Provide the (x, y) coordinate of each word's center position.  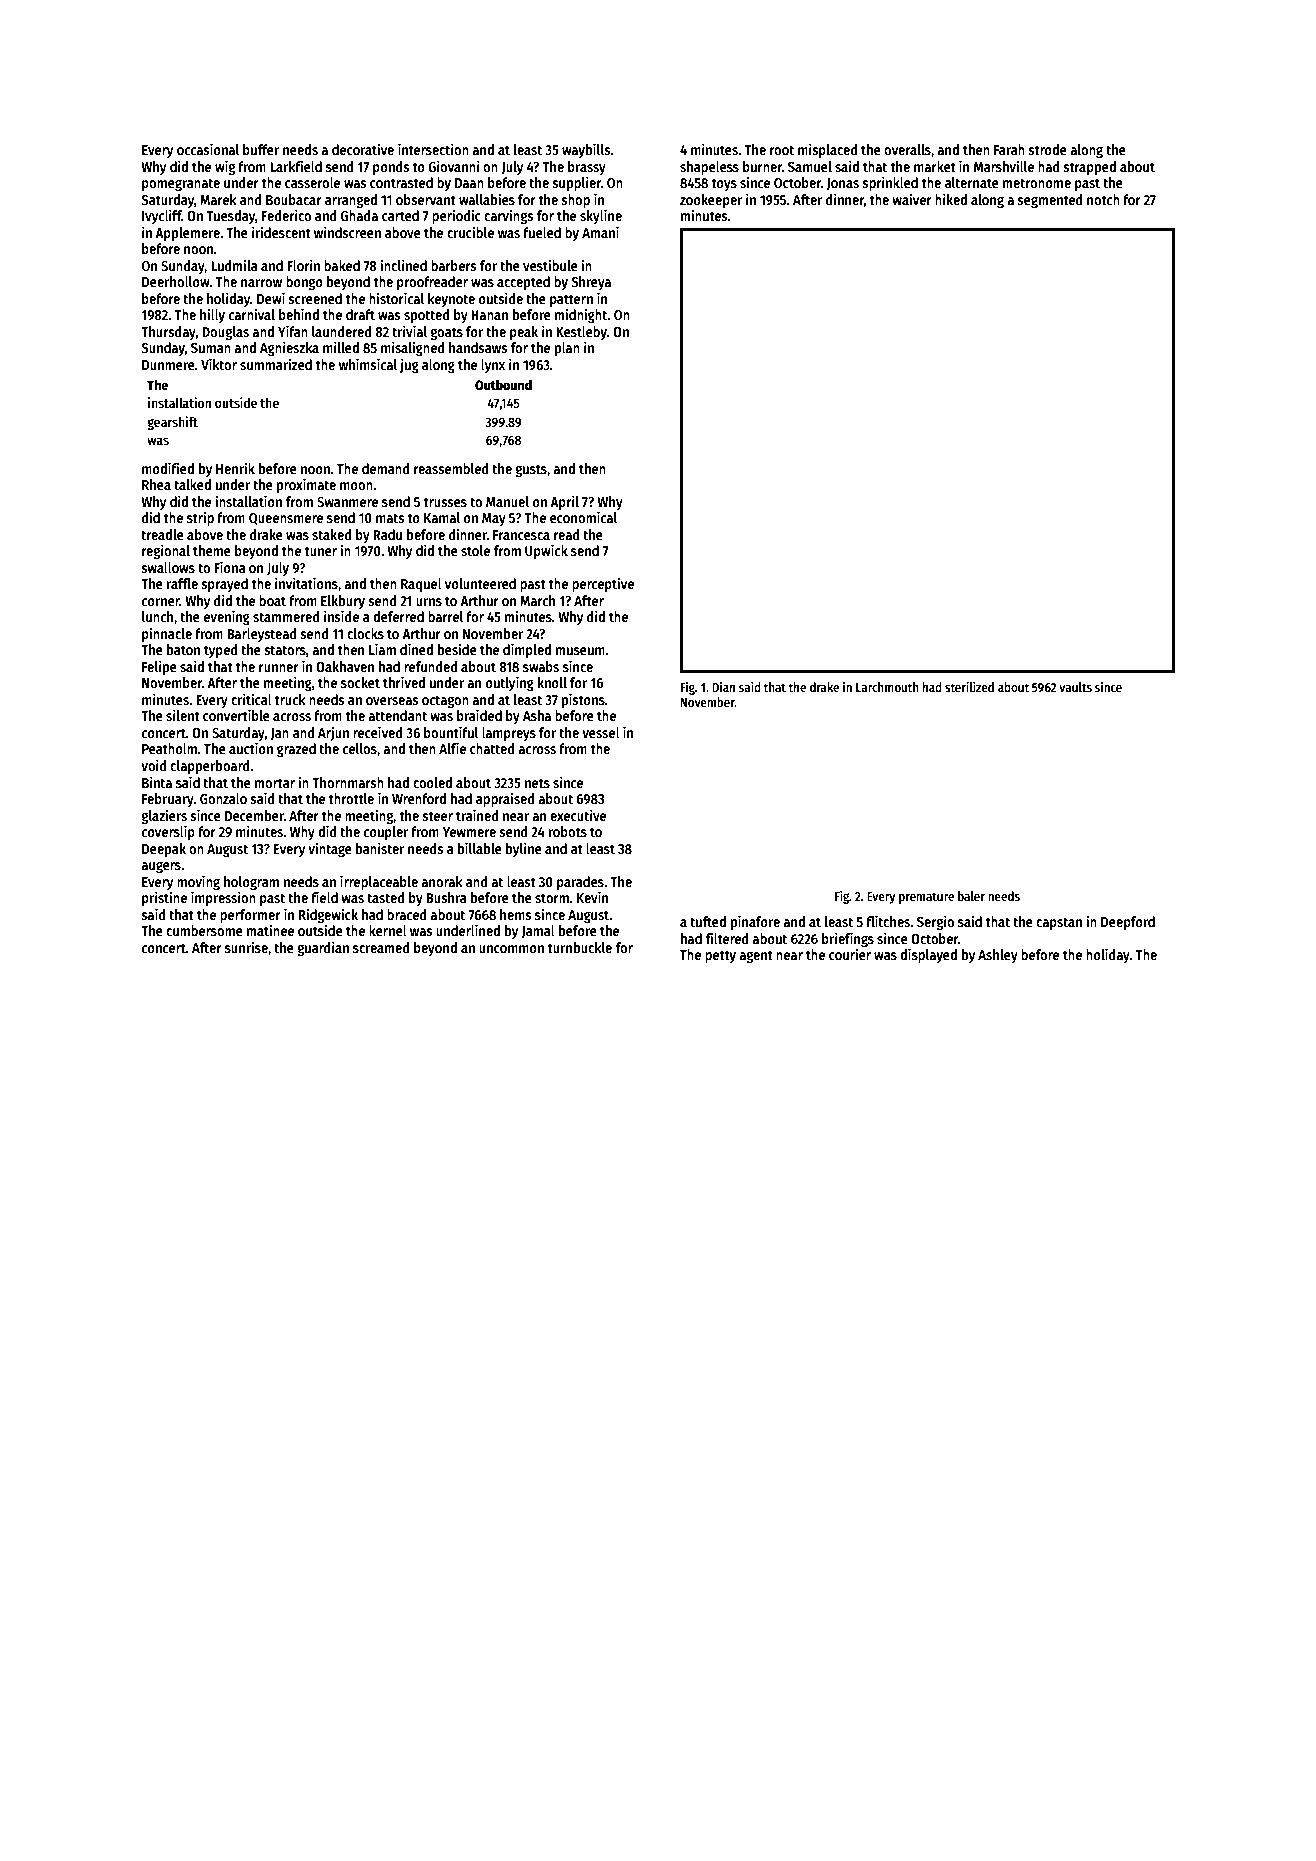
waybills (586, 150)
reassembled (451, 468)
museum (580, 651)
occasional (208, 149)
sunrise (246, 947)
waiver (912, 199)
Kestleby (581, 333)
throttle (351, 798)
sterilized (969, 687)
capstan (1059, 923)
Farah (1009, 149)
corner (161, 602)
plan (567, 349)
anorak (441, 881)
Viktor (219, 364)
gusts (531, 470)
